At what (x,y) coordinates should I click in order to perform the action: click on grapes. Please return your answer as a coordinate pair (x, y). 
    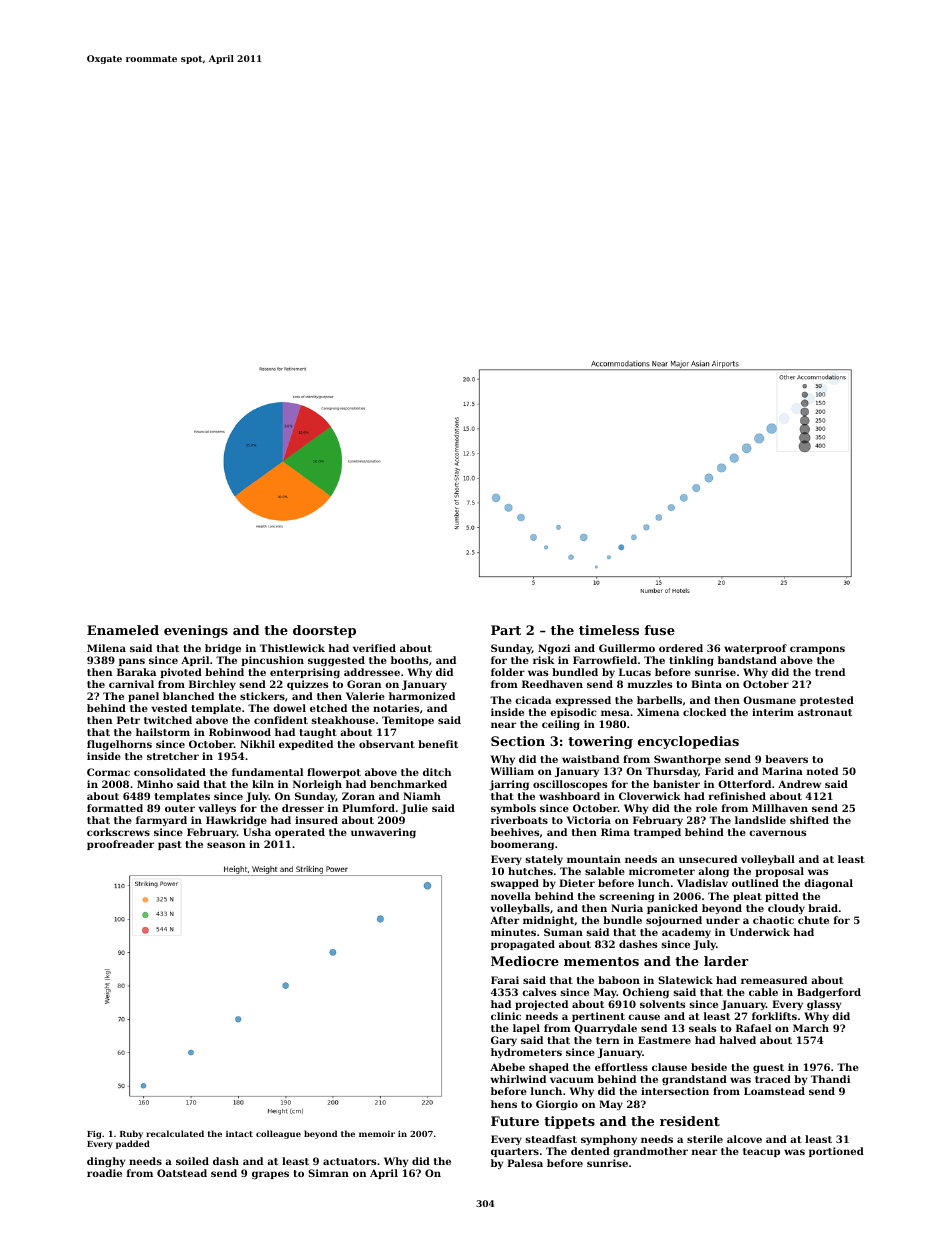
    Looking at the image, I should click on (270, 1175).
